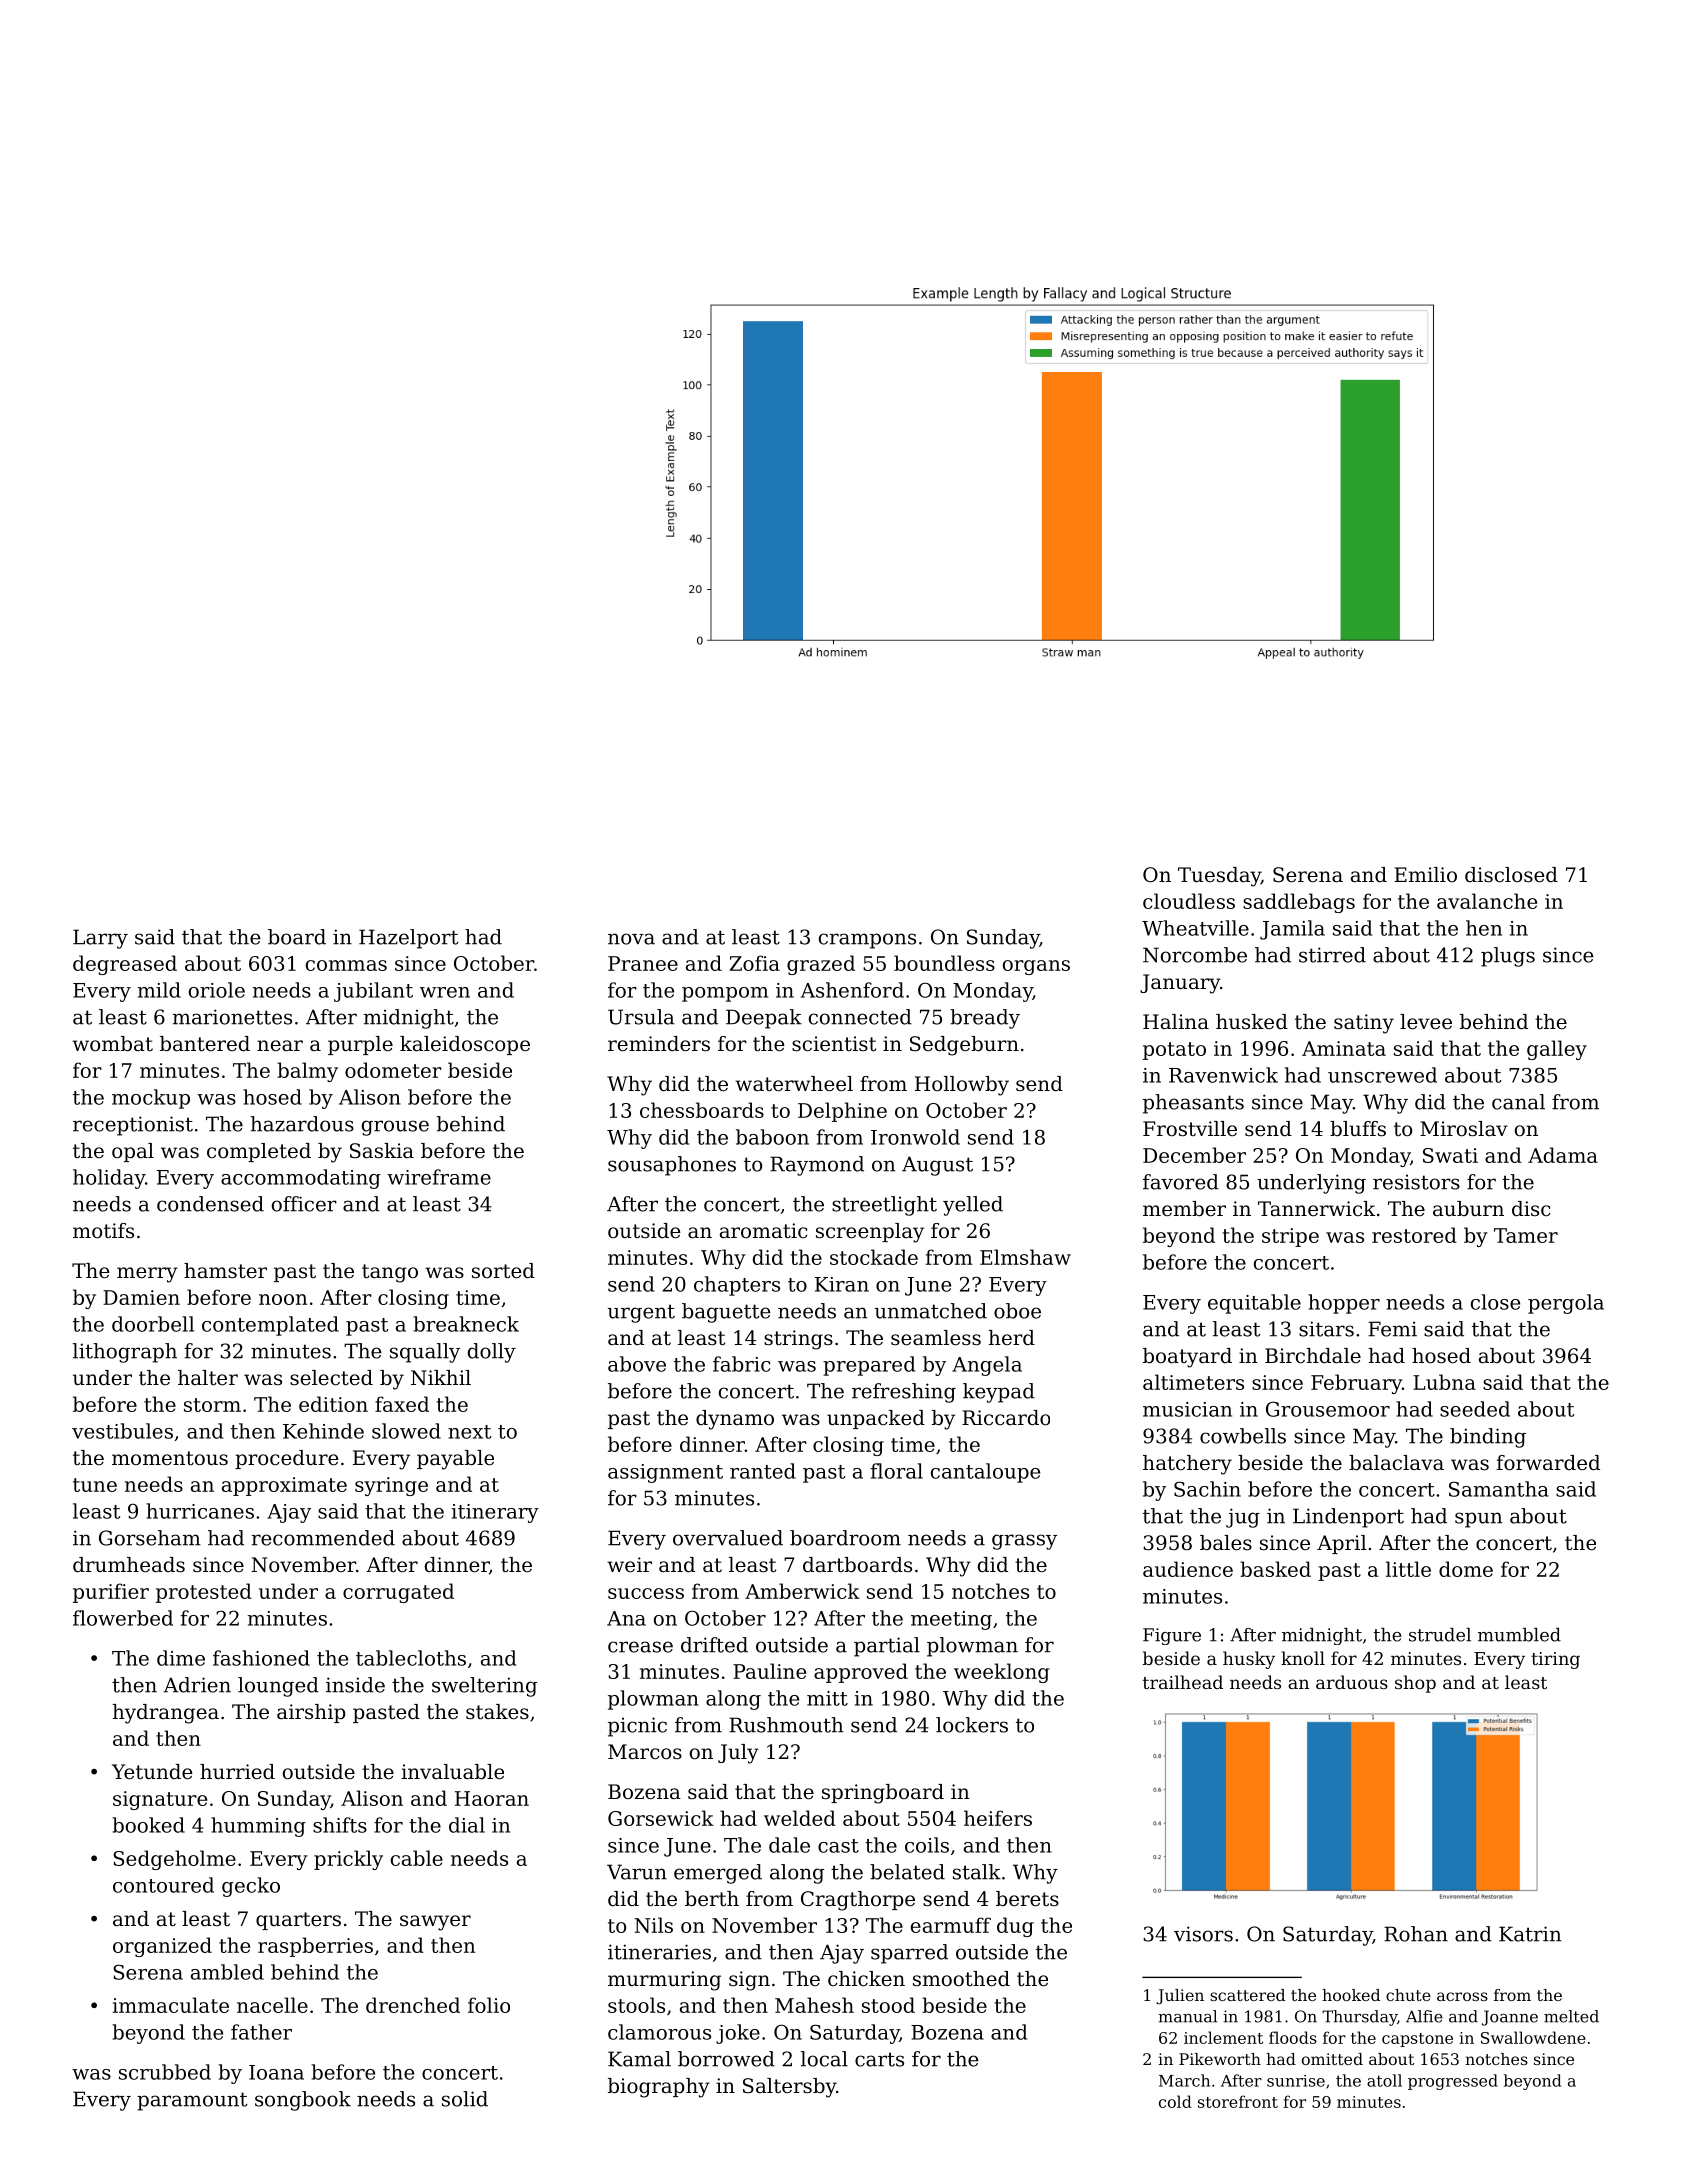 The width and height of the page is (1683, 2178). What do you see at coordinates (408, 939) in the page?
I see `Hazelport` at bounding box center [408, 939].
